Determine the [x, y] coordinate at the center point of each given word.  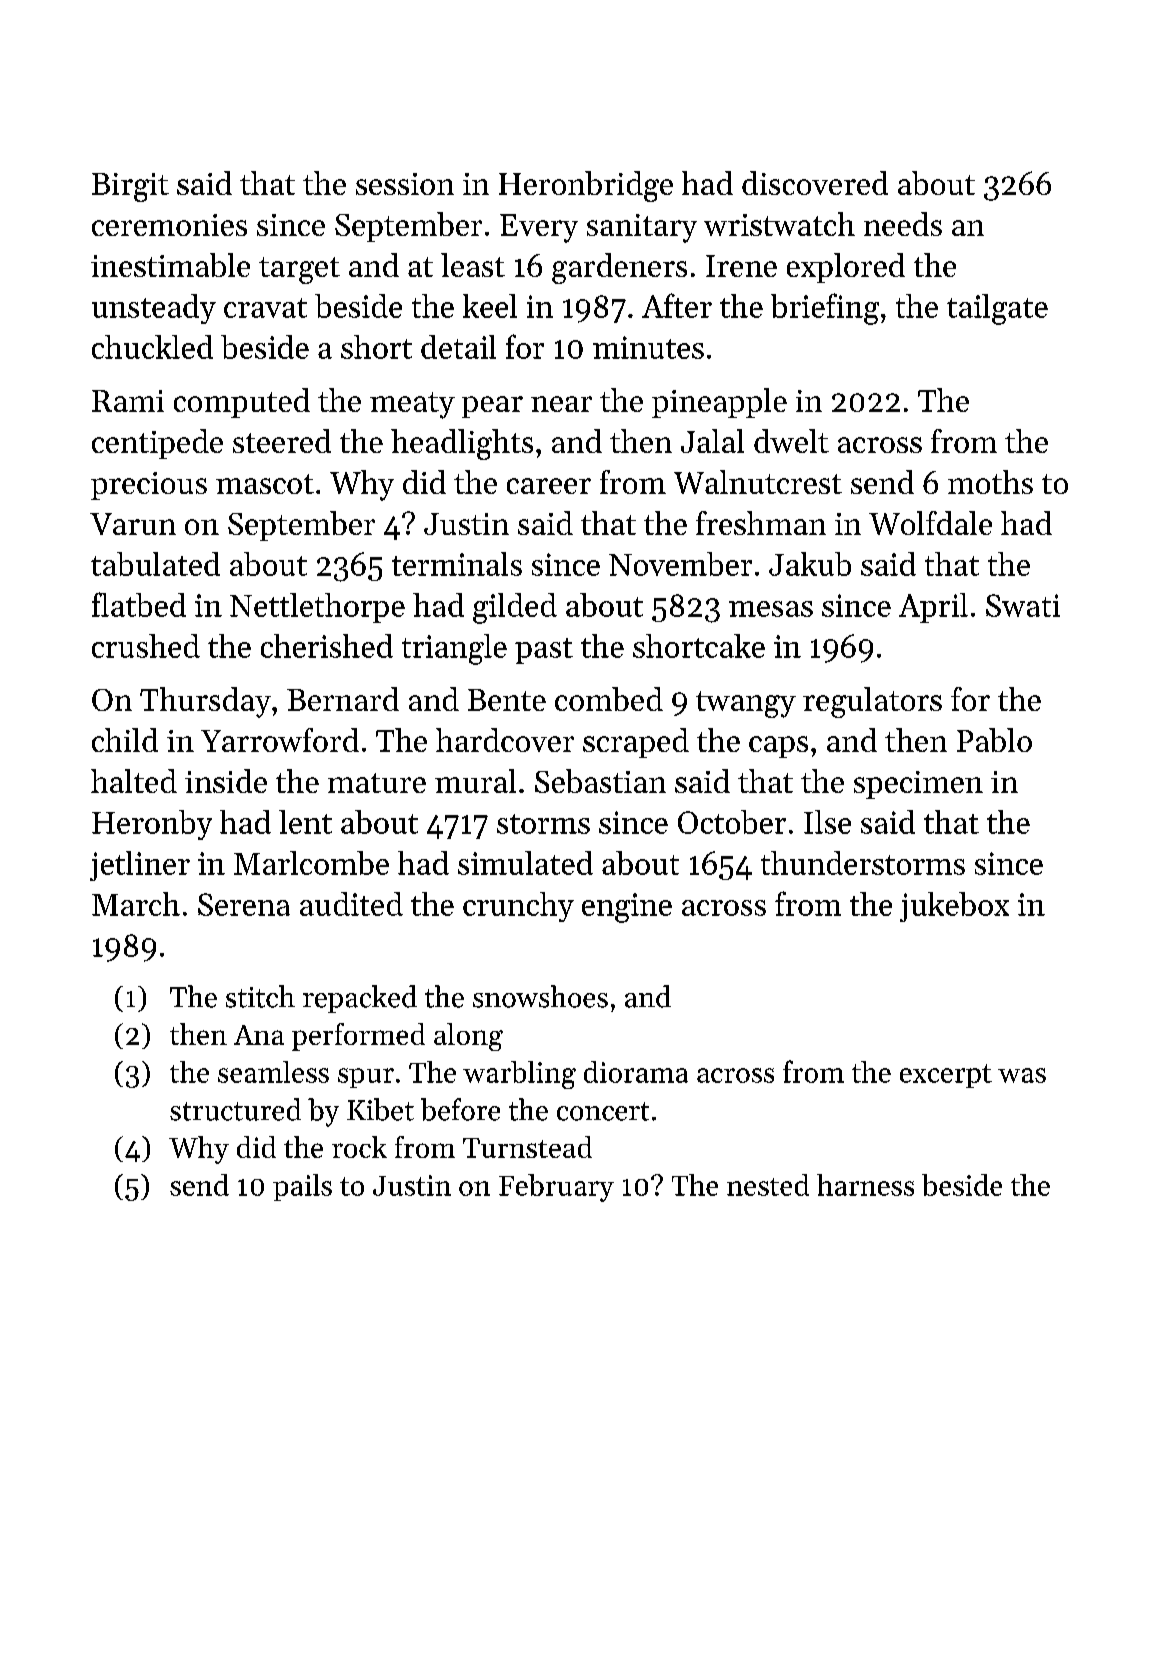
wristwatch [779, 224]
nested [768, 1185]
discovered [815, 183]
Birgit [130, 187]
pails [302, 1187]
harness [865, 1185]
